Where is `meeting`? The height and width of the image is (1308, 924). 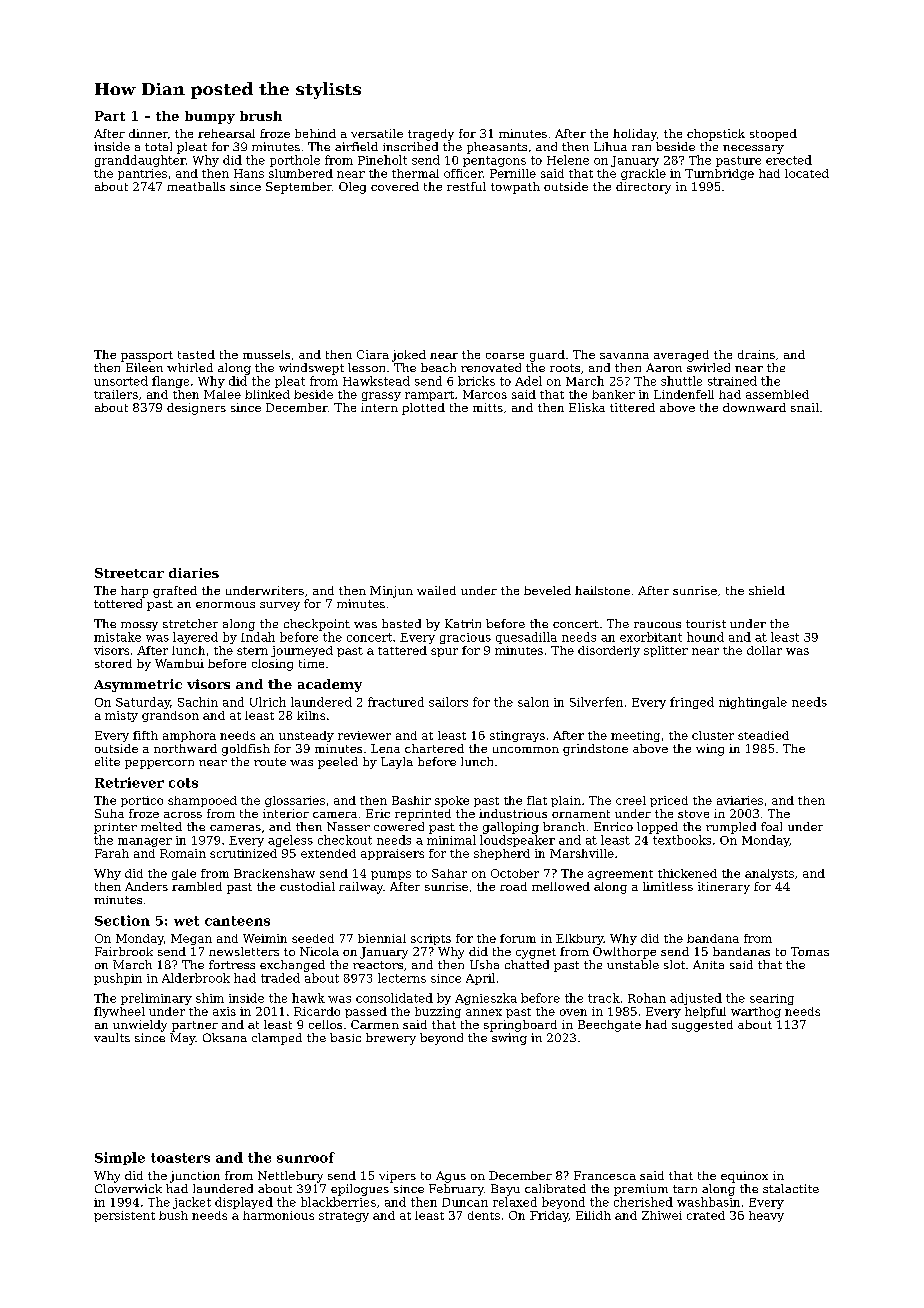 meeting is located at coordinates (635, 736).
